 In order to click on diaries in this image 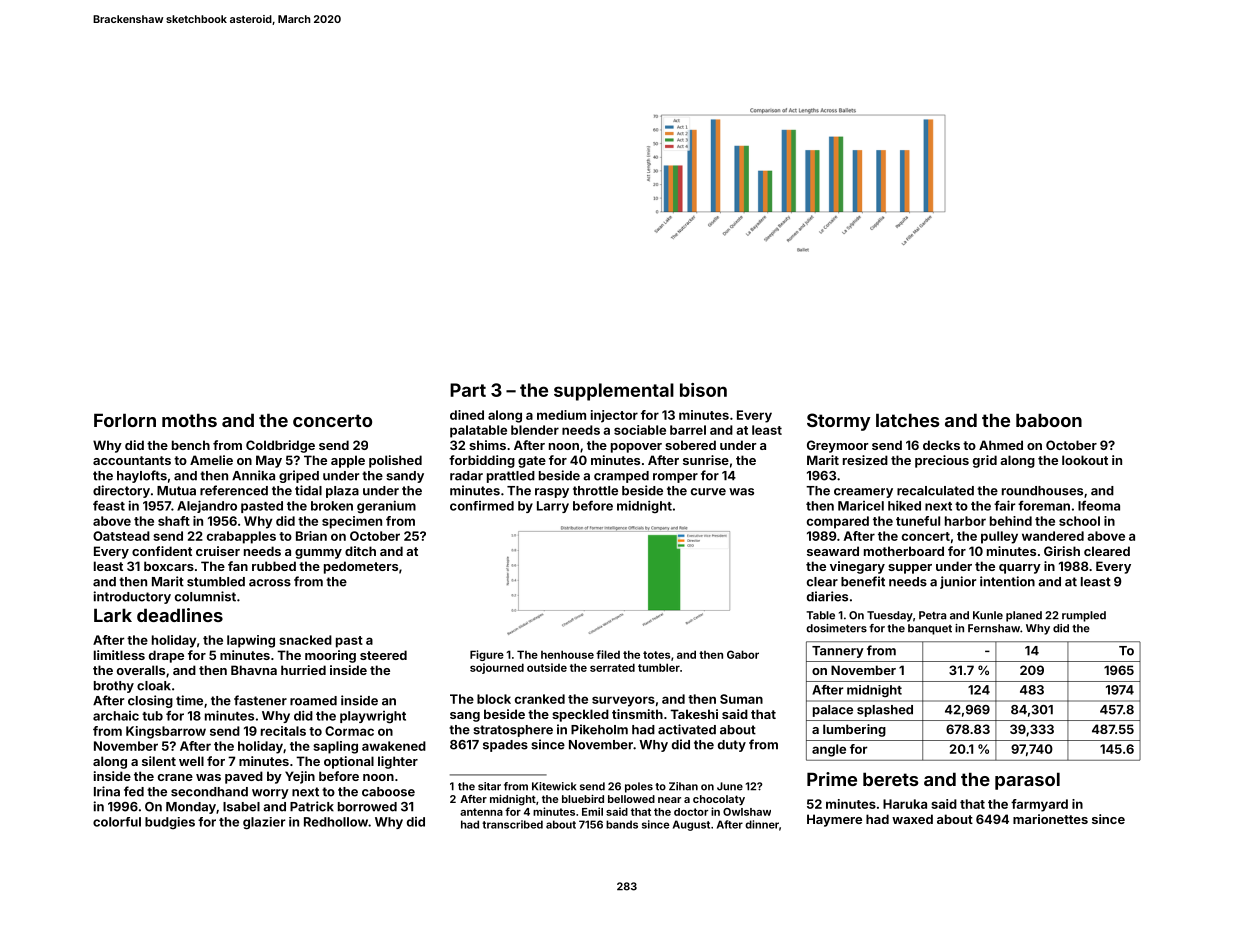, I will do `click(827, 596)`.
